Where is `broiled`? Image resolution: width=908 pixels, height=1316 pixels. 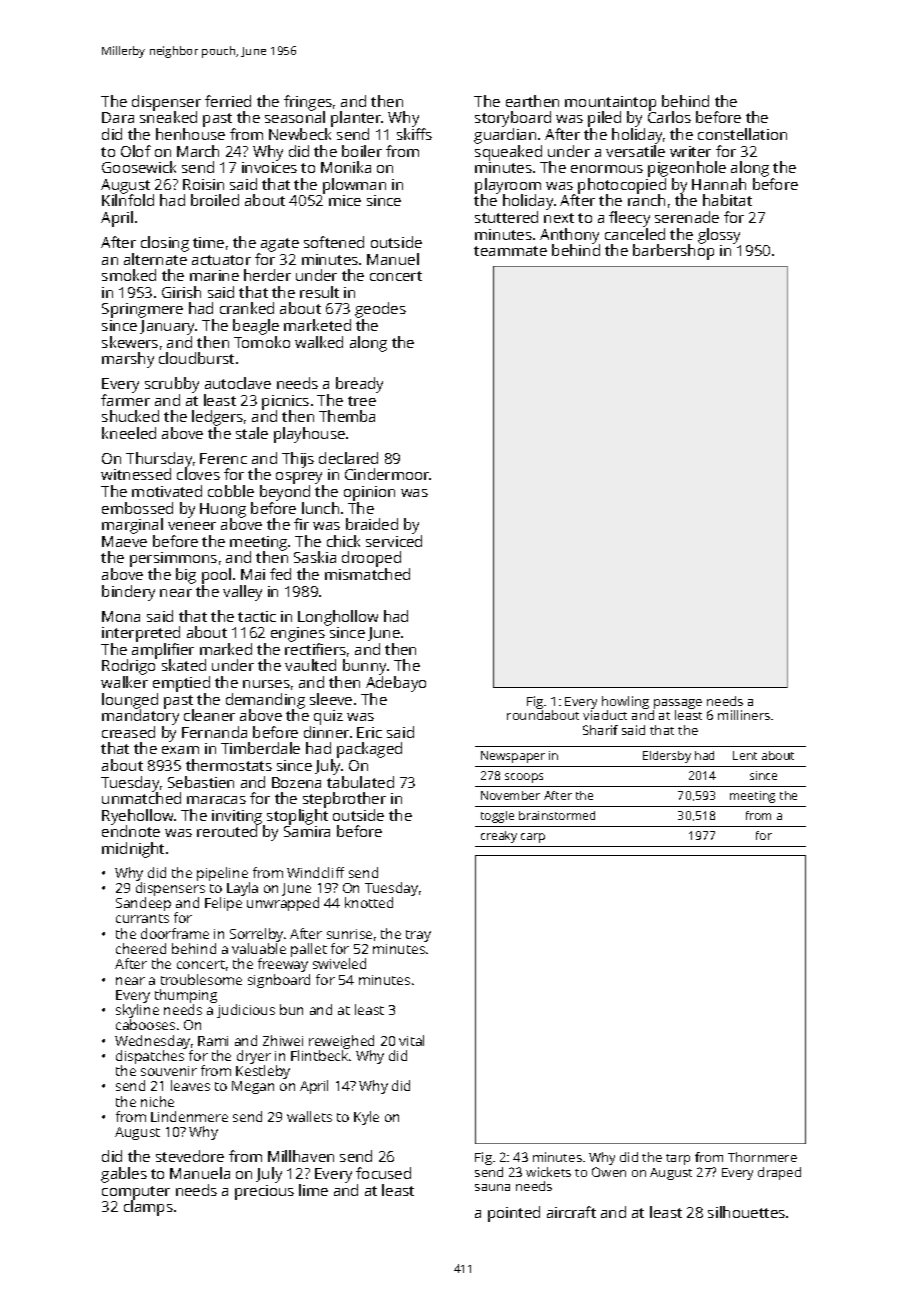
broiled is located at coordinates (215, 200).
